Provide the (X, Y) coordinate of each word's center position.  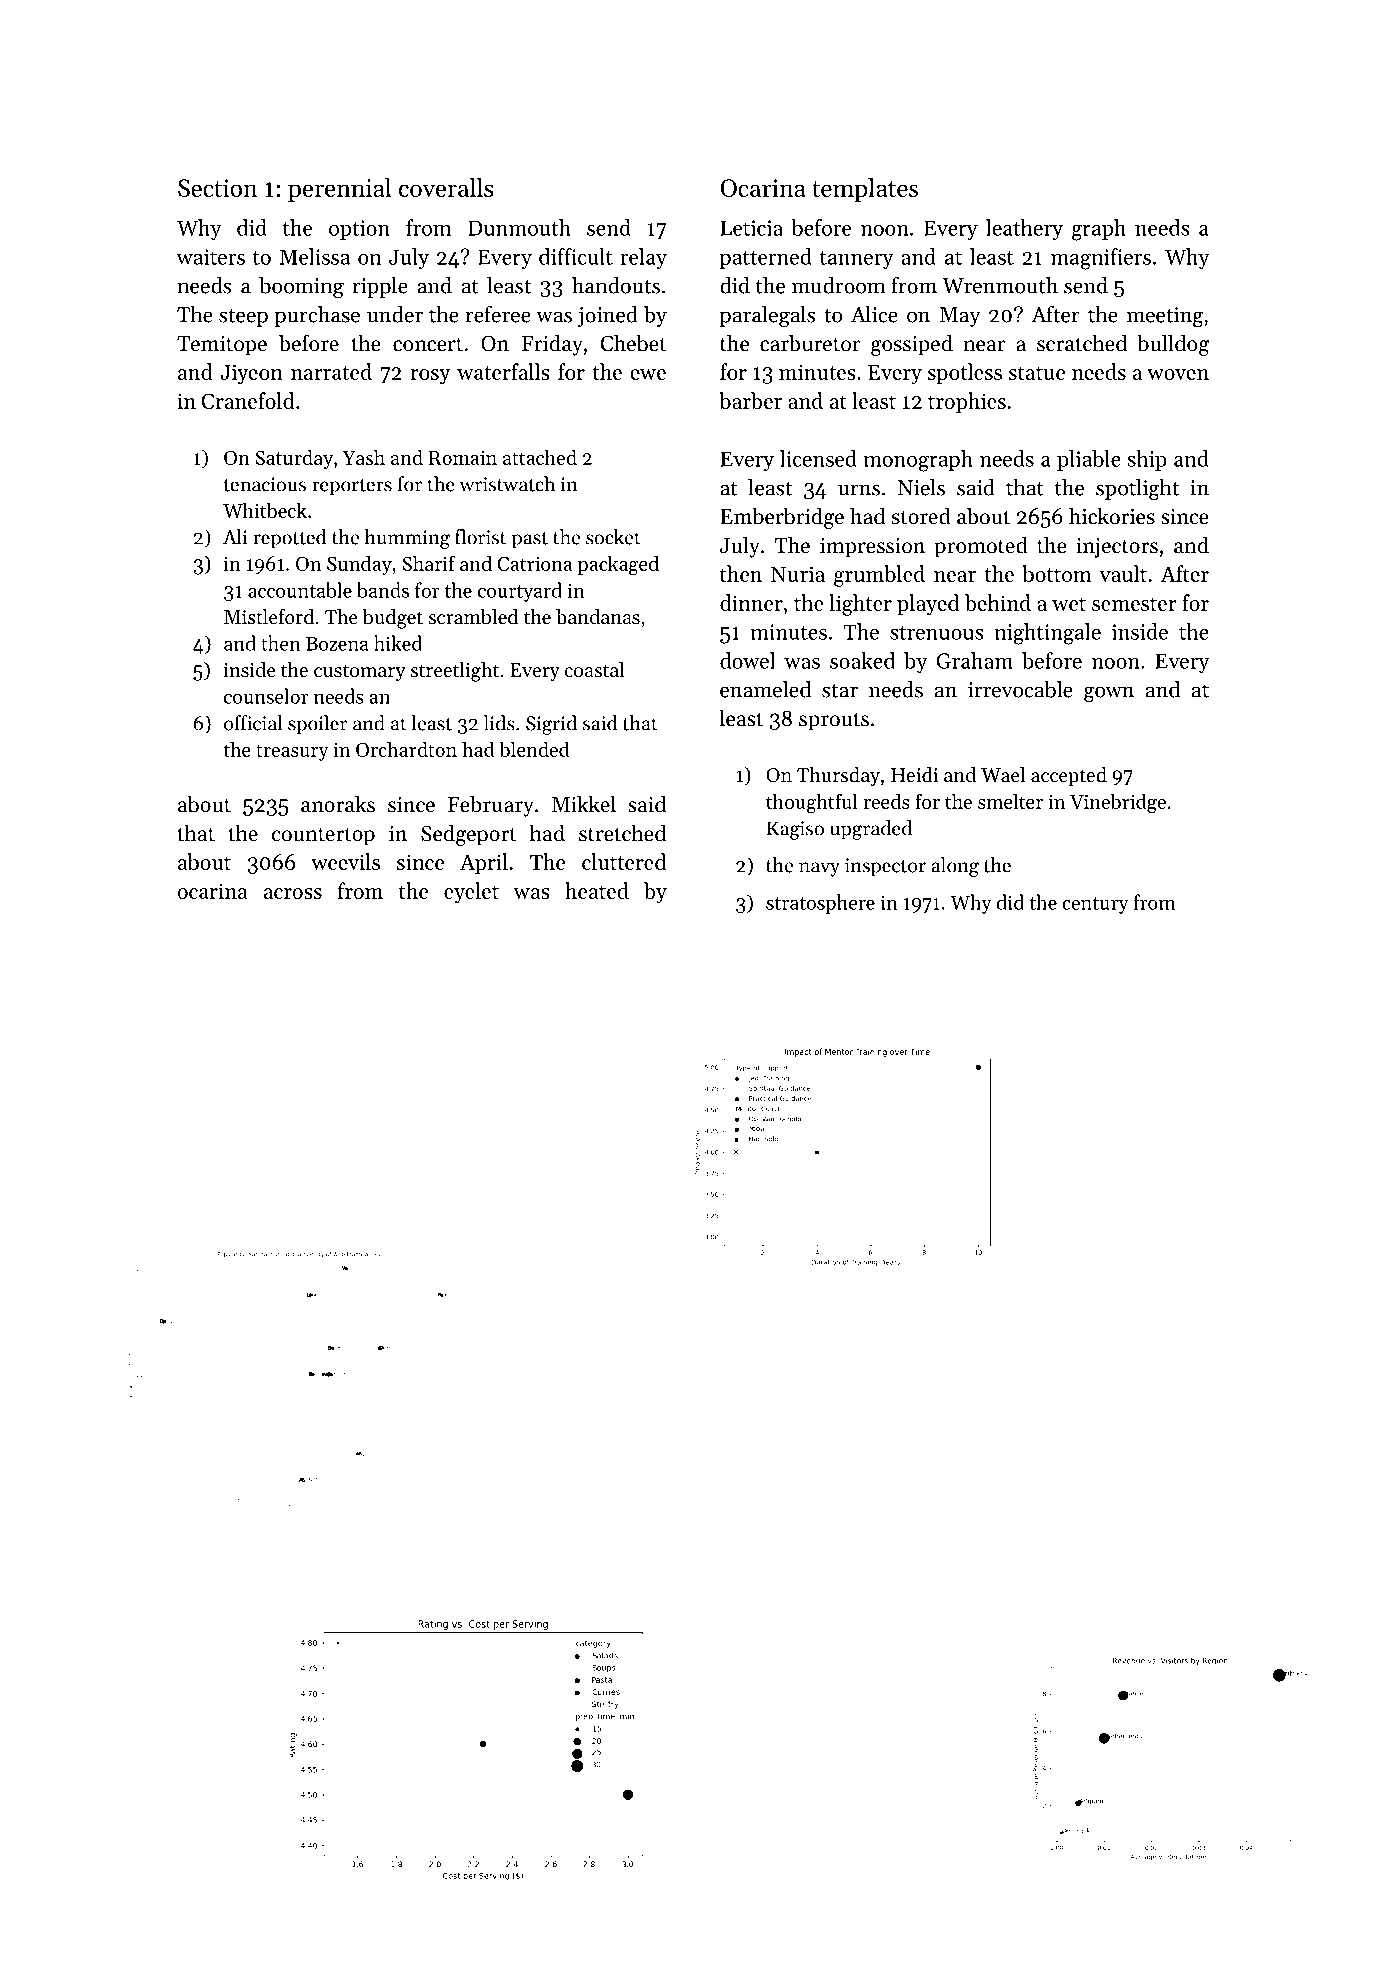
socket (613, 537)
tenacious (265, 484)
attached (540, 457)
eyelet (471, 893)
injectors (1117, 548)
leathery (1024, 229)
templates (865, 190)
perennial (339, 190)
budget (392, 619)
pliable (1089, 460)
